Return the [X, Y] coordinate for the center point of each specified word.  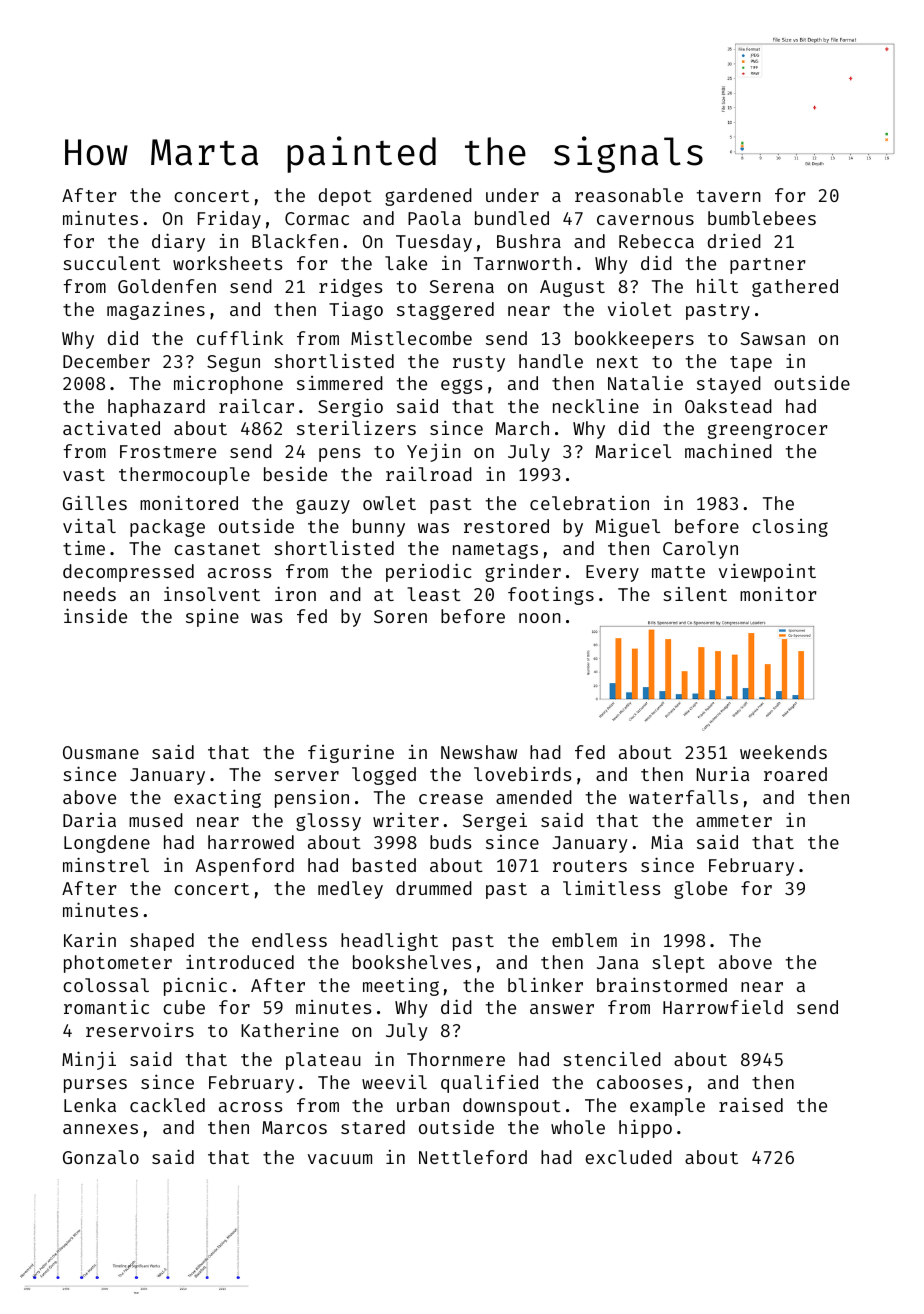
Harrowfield [723, 1006]
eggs [461, 386]
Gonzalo [101, 1157]
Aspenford [245, 867]
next [617, 362]
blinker [545, 984]
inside [95, 615]
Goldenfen [167, 286]
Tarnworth [523, 263]
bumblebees [762, 218]
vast [84, 475]
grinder [523, 573]
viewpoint [767, 572]
